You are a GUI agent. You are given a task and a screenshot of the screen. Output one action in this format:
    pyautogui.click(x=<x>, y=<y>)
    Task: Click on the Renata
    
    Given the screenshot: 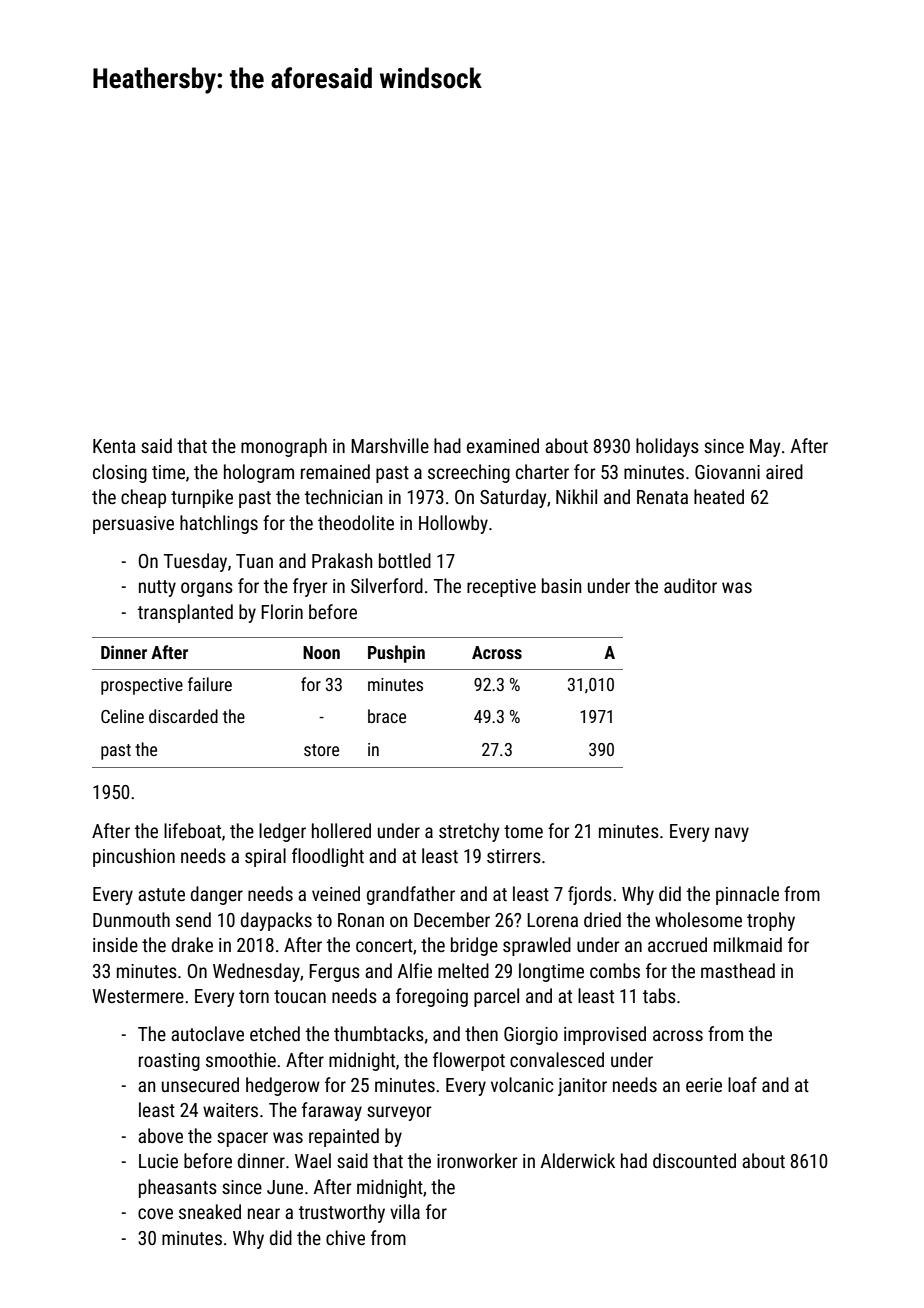 What is the action you would take?
    pyautogui.click(x=662, y=497)
